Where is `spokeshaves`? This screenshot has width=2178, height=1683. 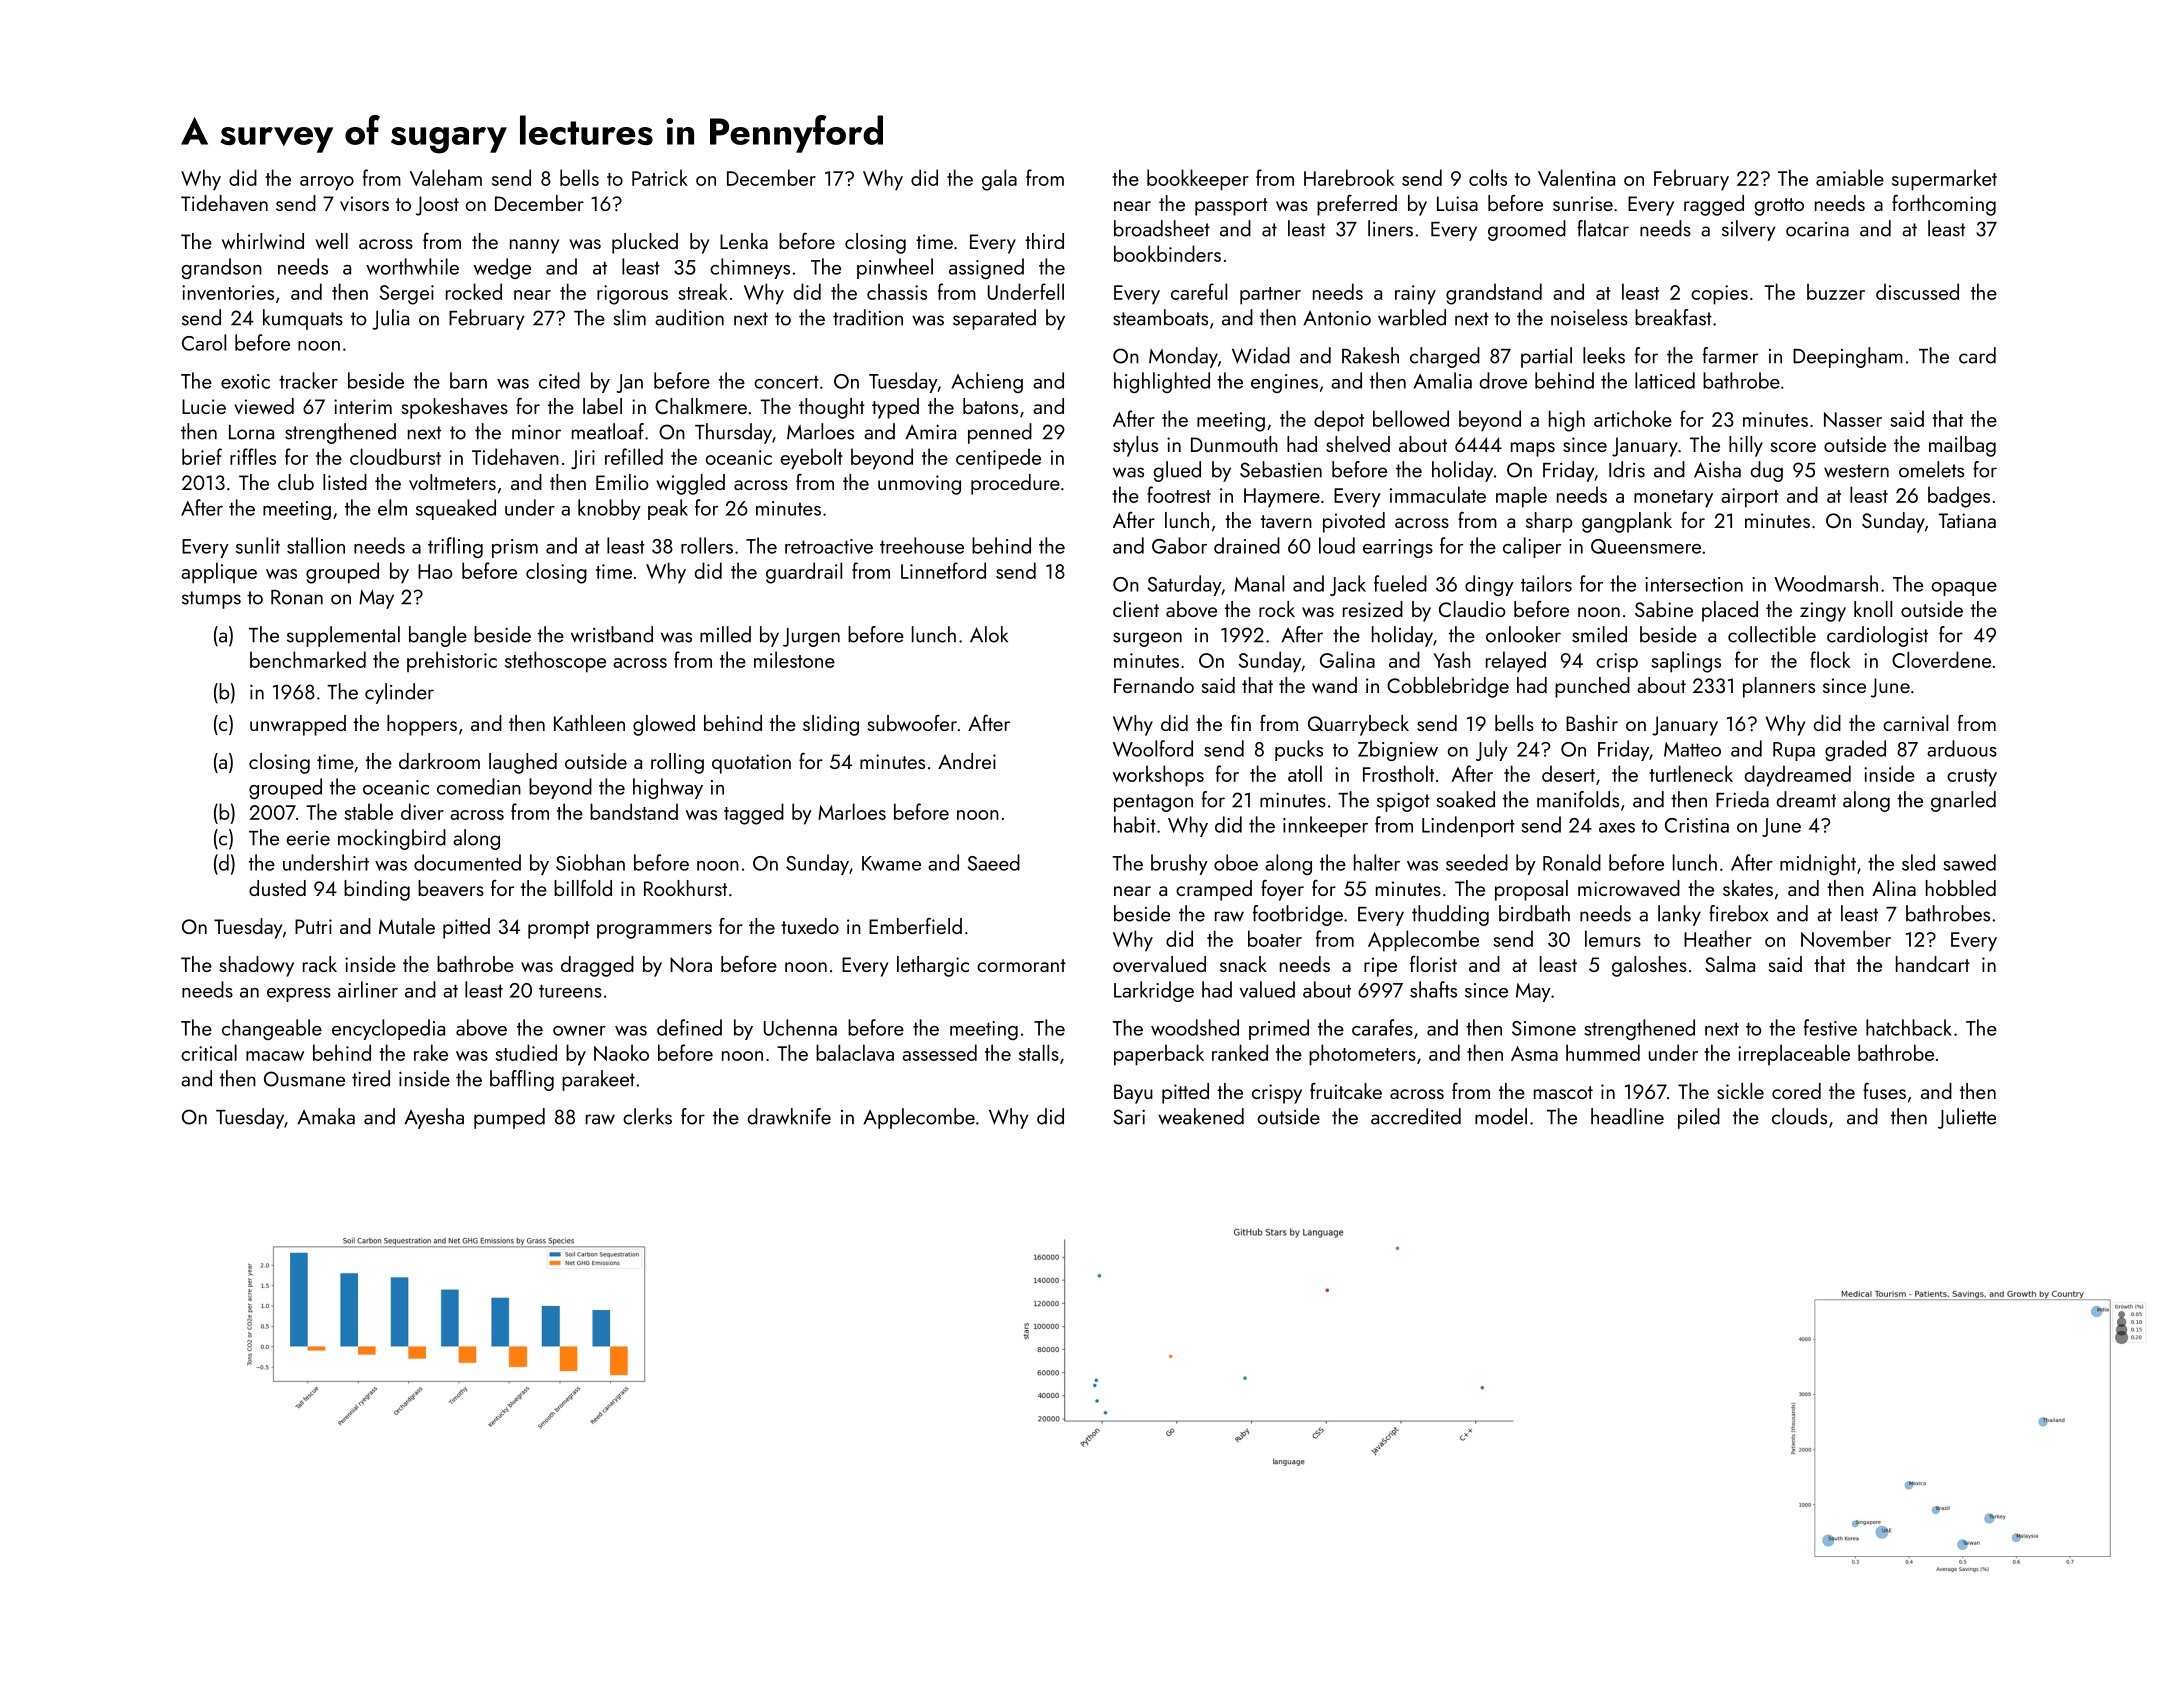 spokeshaves is located at coordinates (455, 408).
